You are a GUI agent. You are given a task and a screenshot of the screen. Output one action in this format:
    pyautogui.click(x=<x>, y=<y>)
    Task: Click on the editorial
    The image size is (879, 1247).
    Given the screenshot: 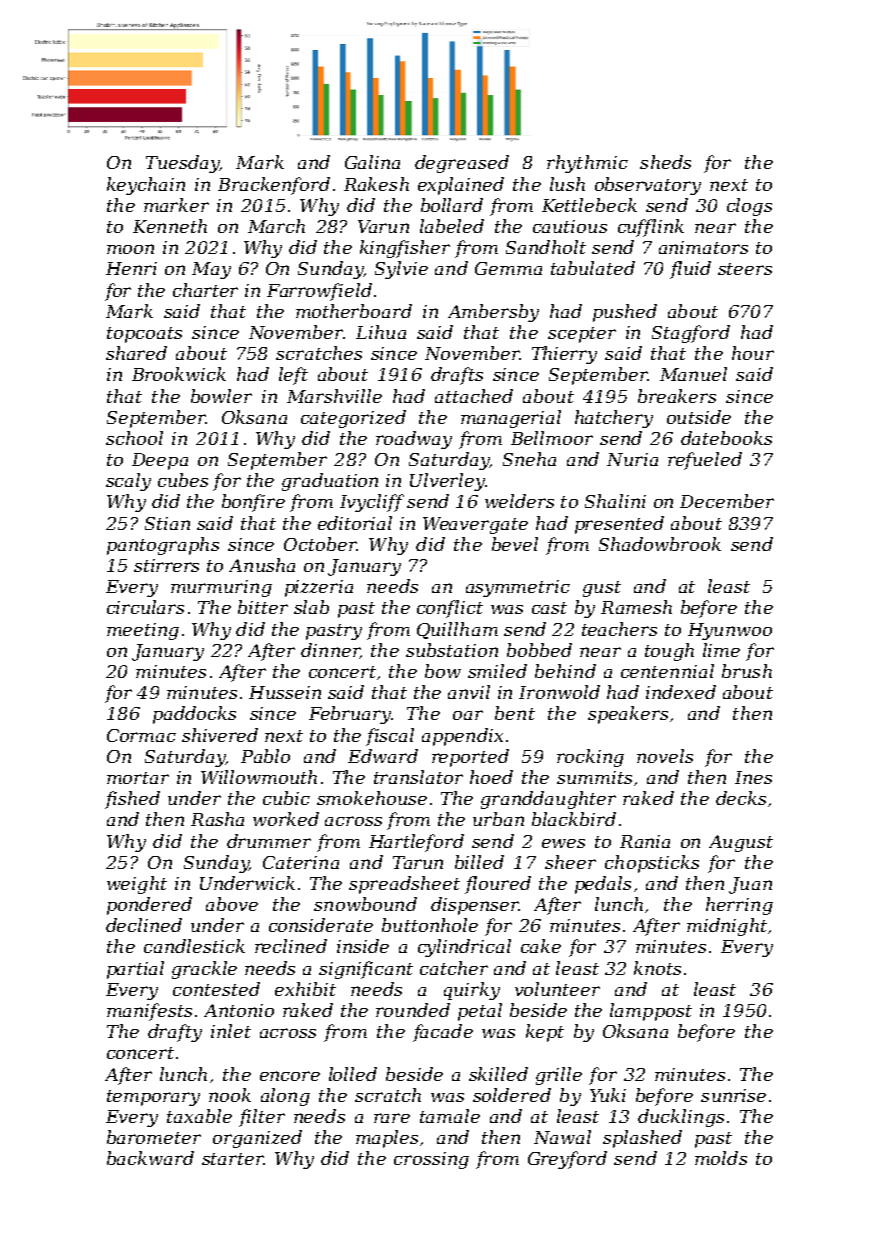 What is the action you would take?
    pyautogui.click(x=355, y=523)
